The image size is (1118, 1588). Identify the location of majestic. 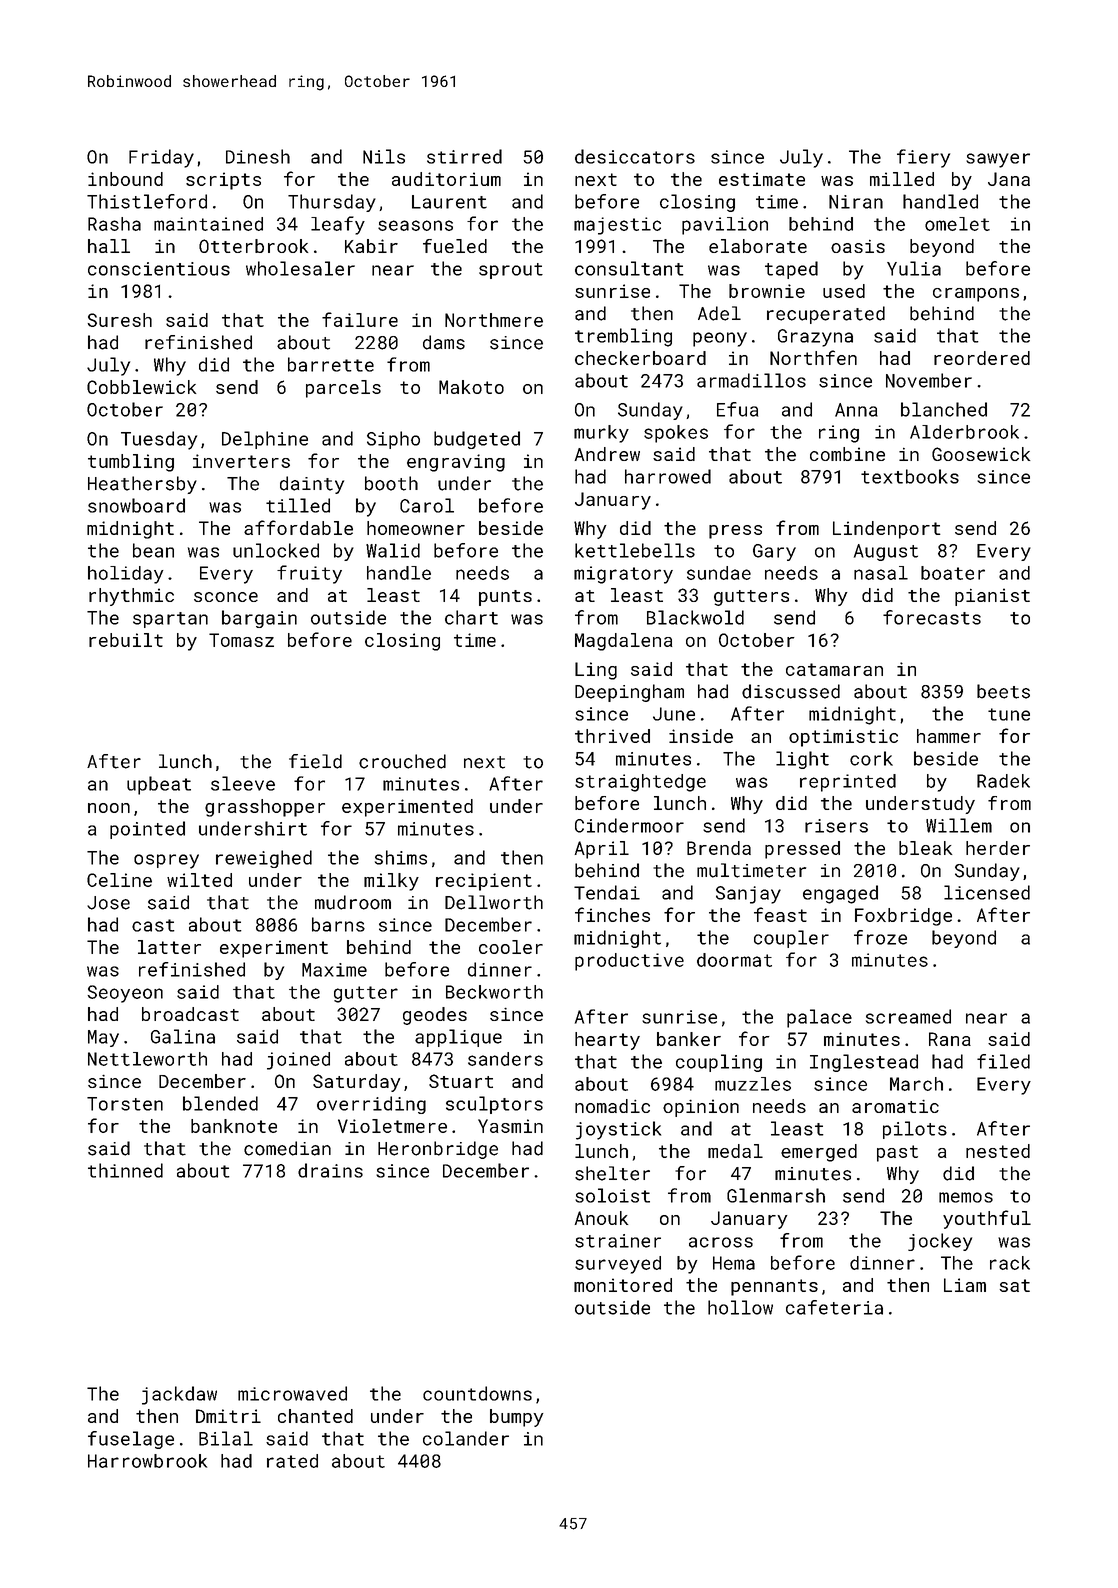
(617, 226).
